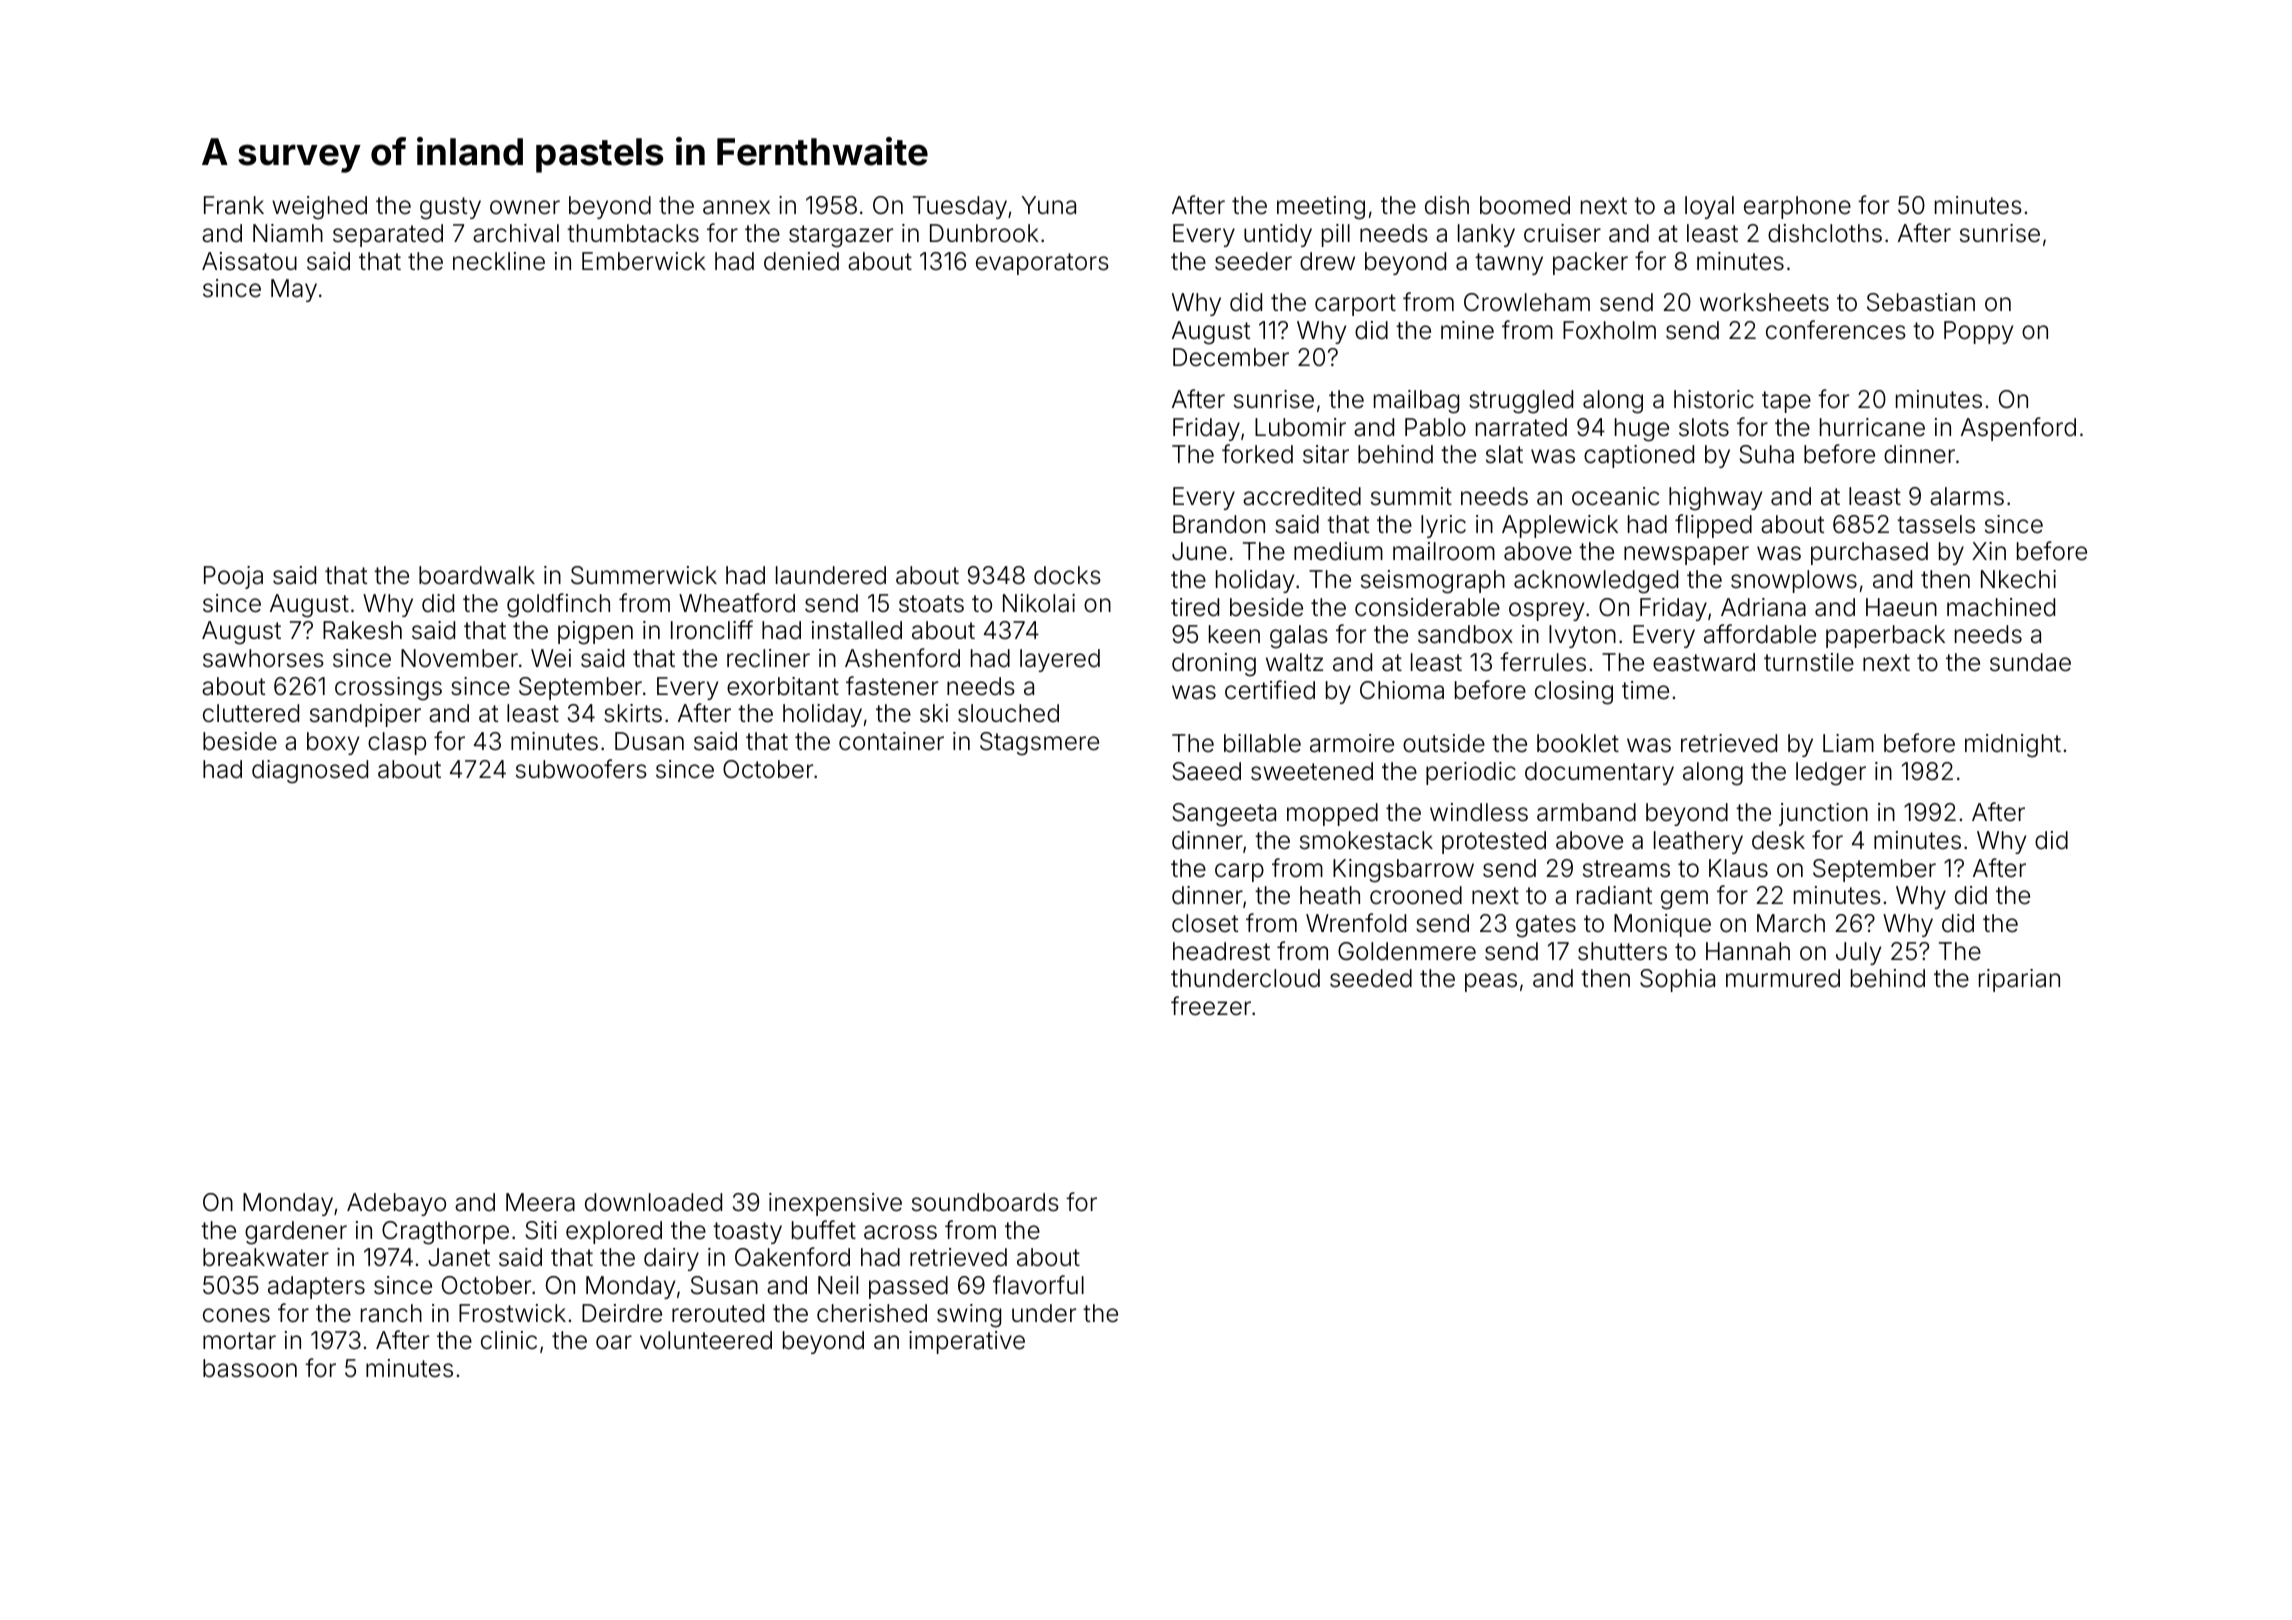 Image resolution: width=2292 pixels, height=1620 pixels. What do you see at coordinates (644, 261) in the image?
I see `Emberwick` at bounding box center [644, 261].
